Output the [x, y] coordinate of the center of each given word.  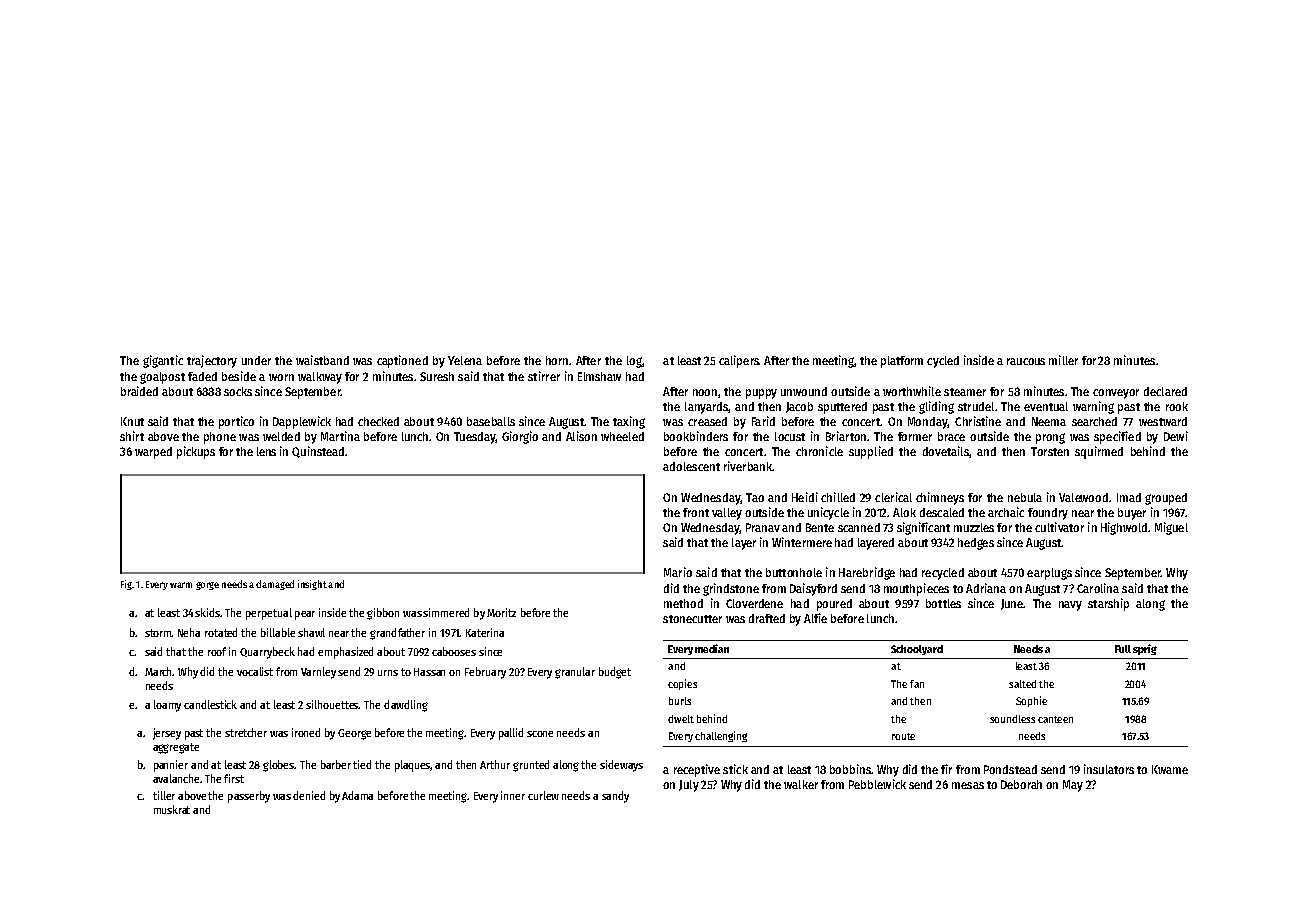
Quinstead [318, 452]
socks [238, 391]
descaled [942, 512]
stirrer [544, 376]
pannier [171, 766]
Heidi [805, 497]
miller [1063, 360]
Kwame [1170, 769]
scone [540, 734]
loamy [167, 706]
